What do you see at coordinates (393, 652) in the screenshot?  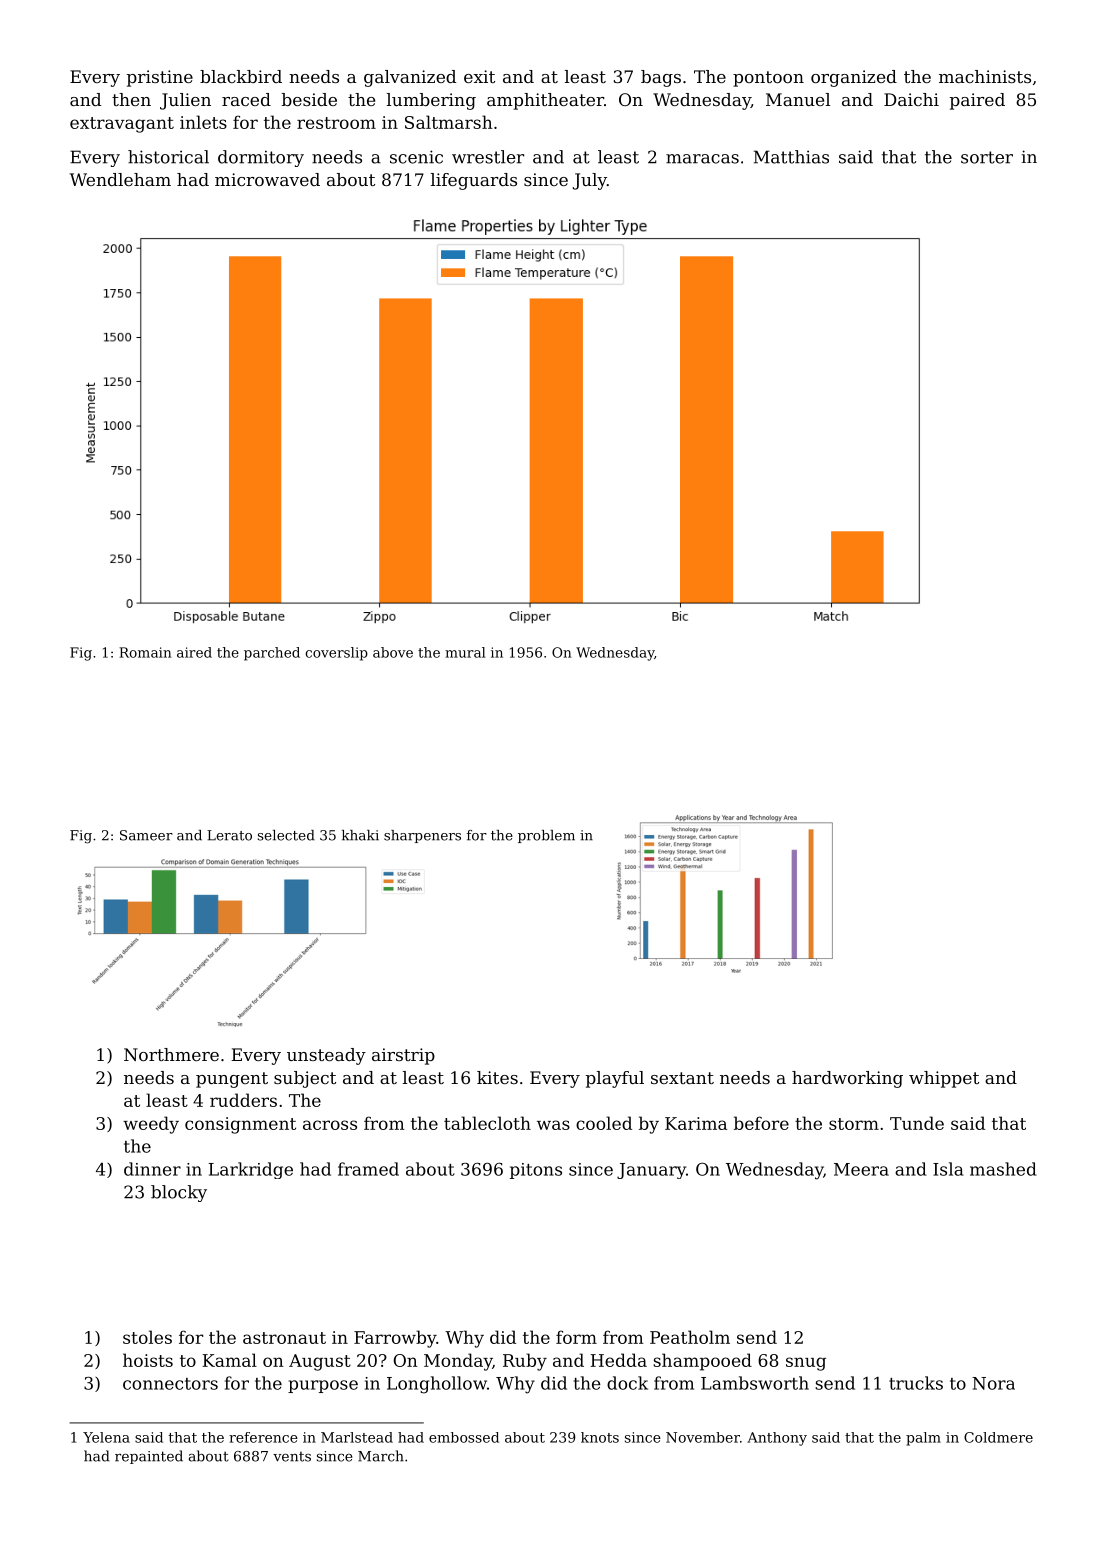 I see `above` at bounding box center [393, 652].
